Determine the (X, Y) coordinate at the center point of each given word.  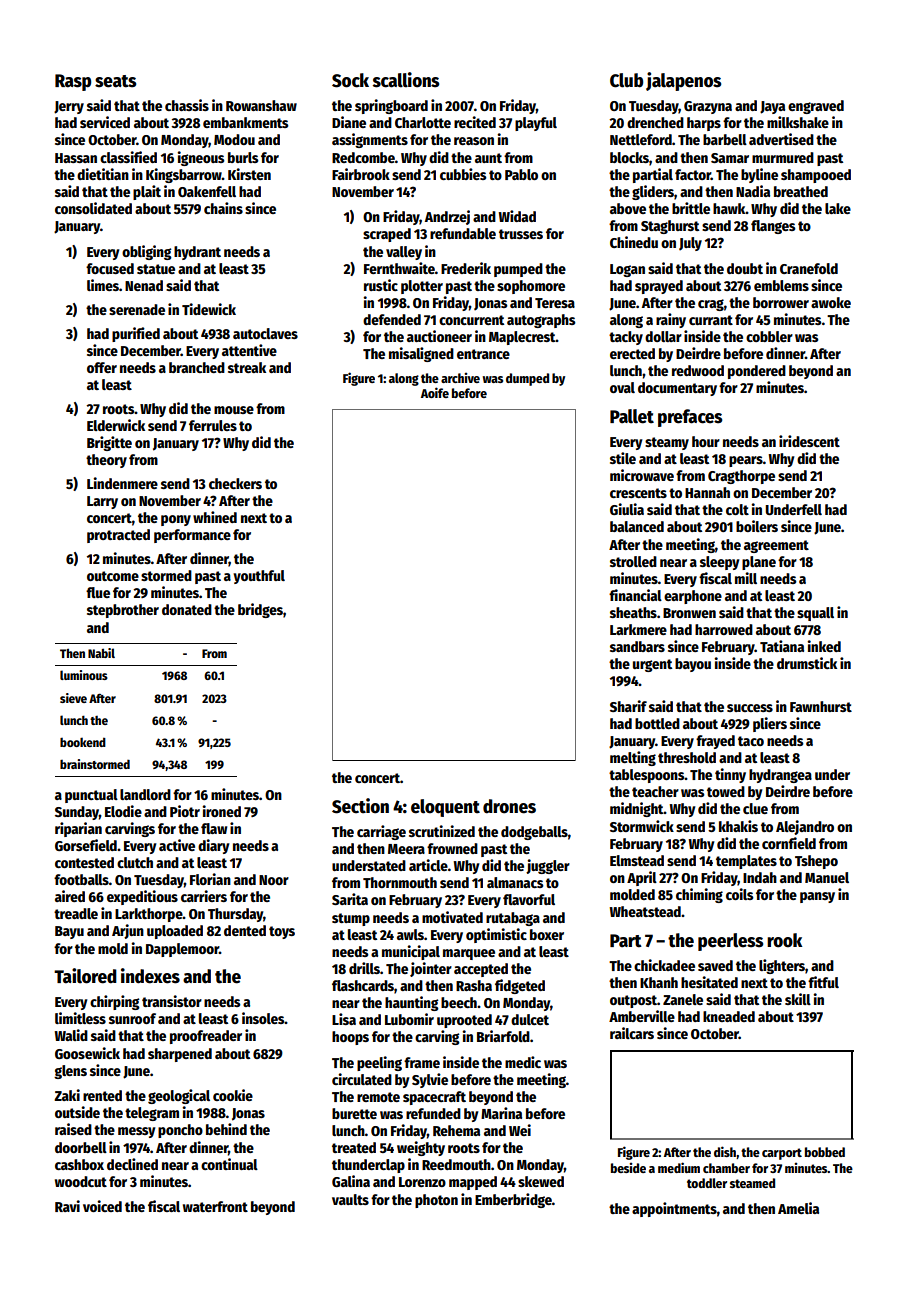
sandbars (637, 646)
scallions (406, 80)
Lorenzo (422, 1182)
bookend (83, 742)
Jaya (772, 107)
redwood (698, 370)
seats (115, 81)
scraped (387, 235)
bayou (693, 665)
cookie (233, 1095)
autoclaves (265, 333)
